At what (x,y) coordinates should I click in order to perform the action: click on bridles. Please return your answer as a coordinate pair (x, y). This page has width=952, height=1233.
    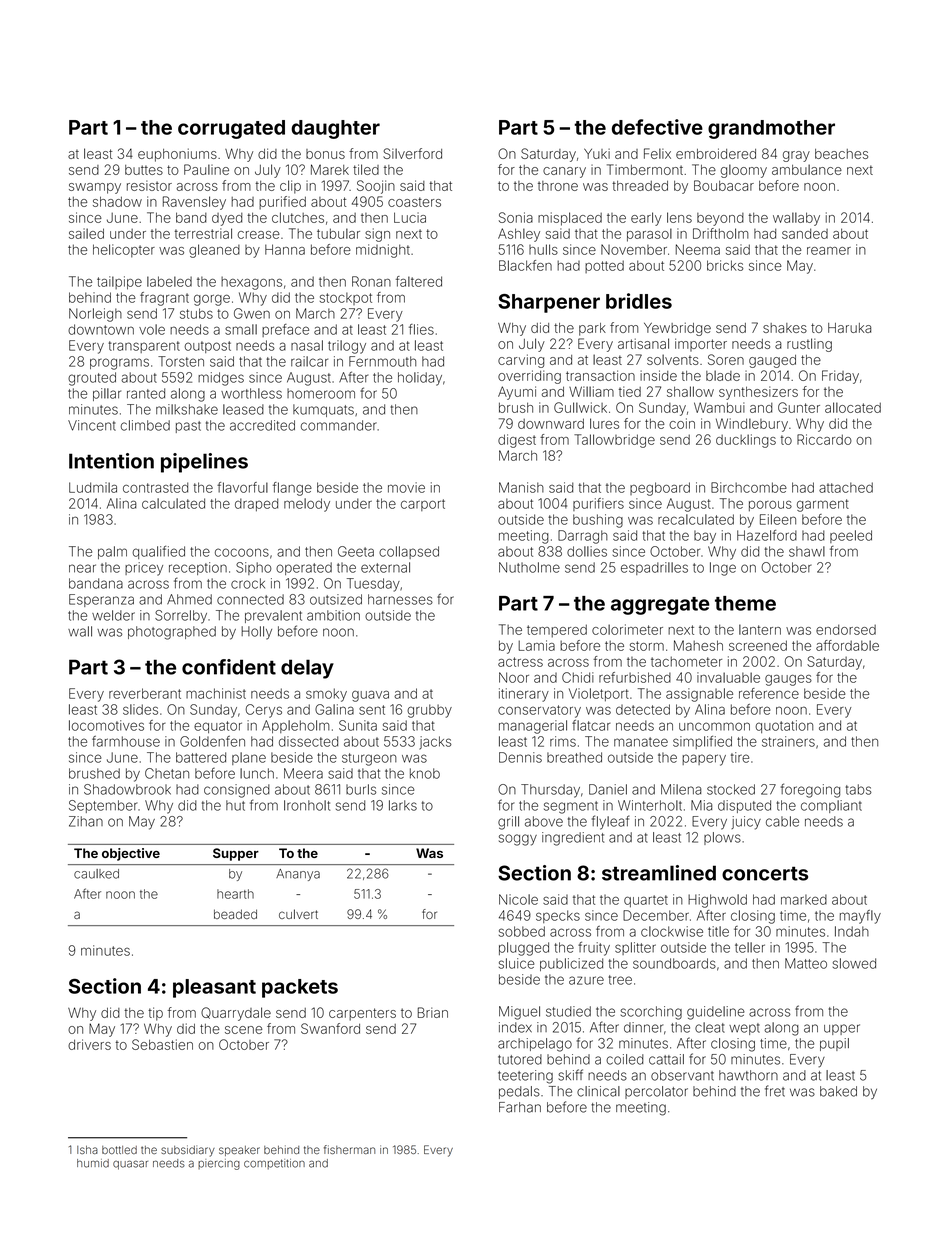
    Looking at the image, I should click on (639, 301).
